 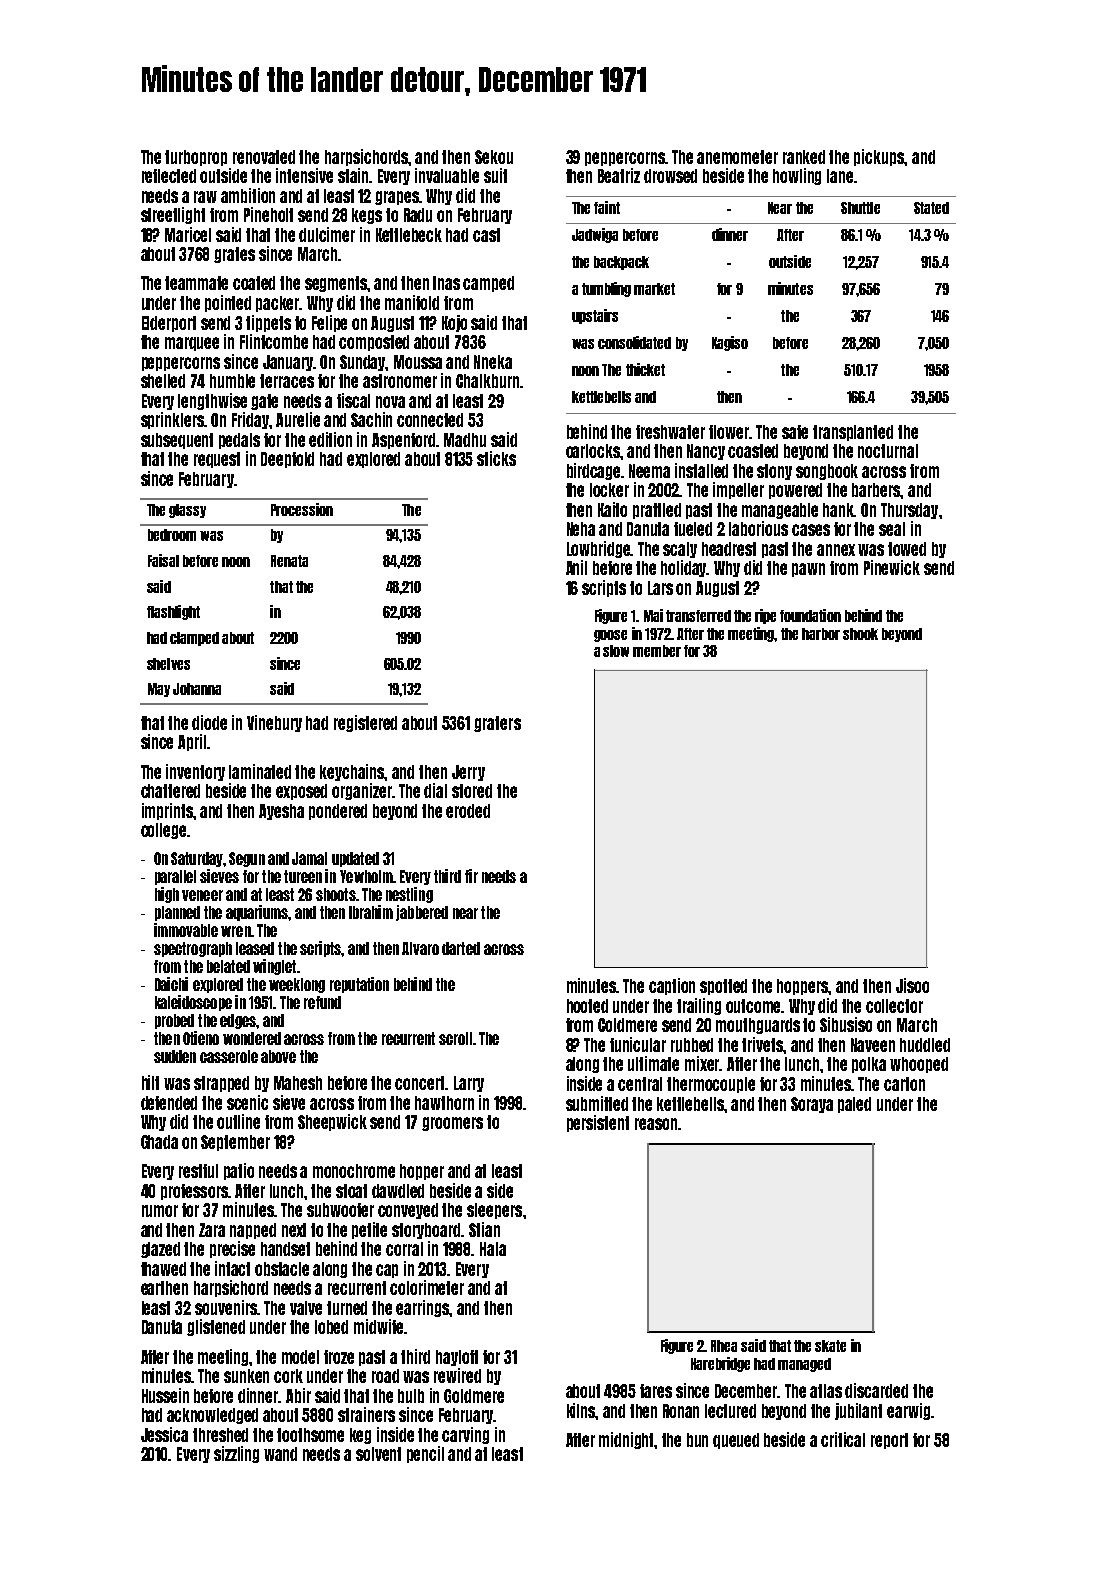 I want to click on prattled, so click(x=657, y=511).
